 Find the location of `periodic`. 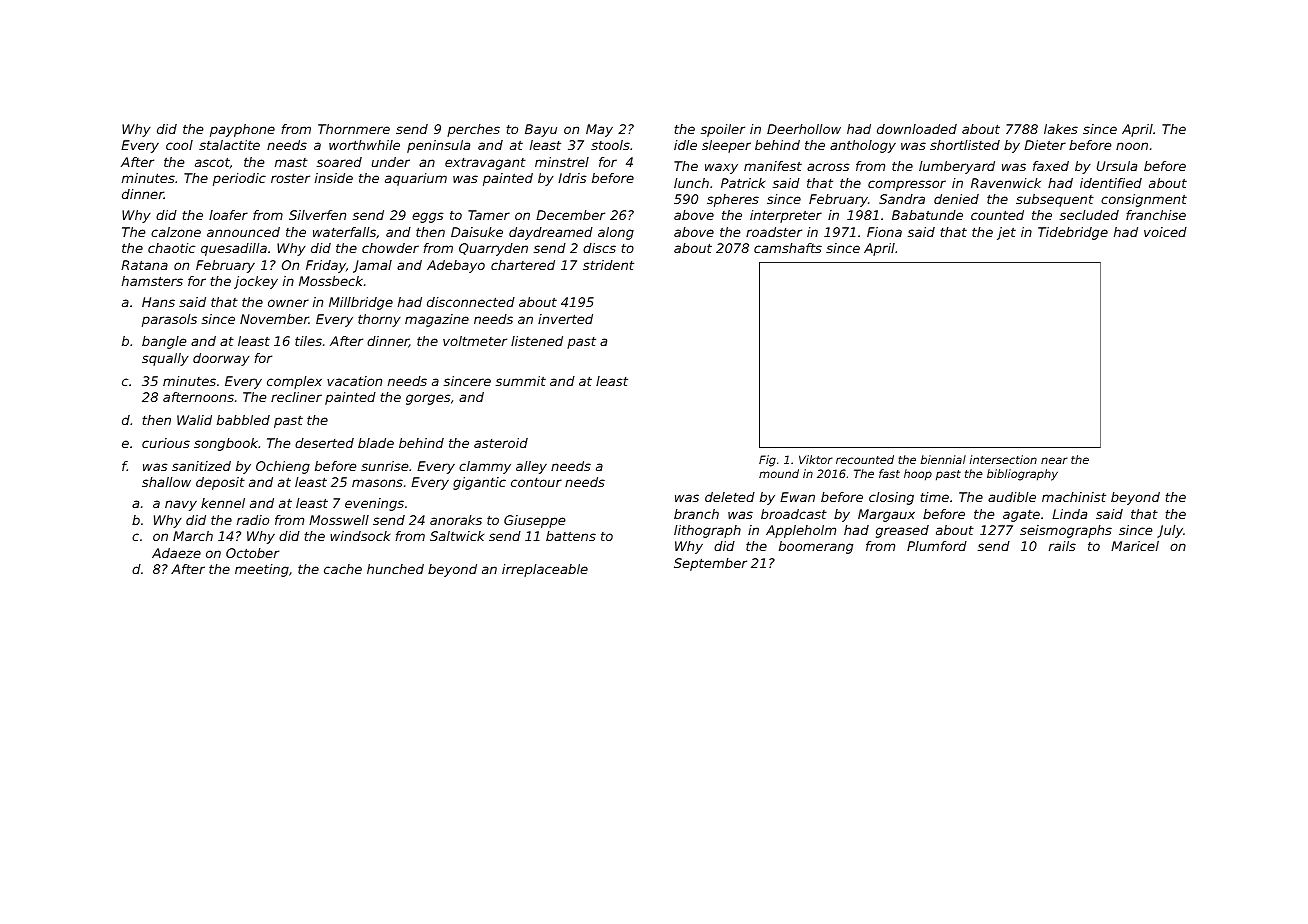

periodic is located at coordinates (239, 179).
